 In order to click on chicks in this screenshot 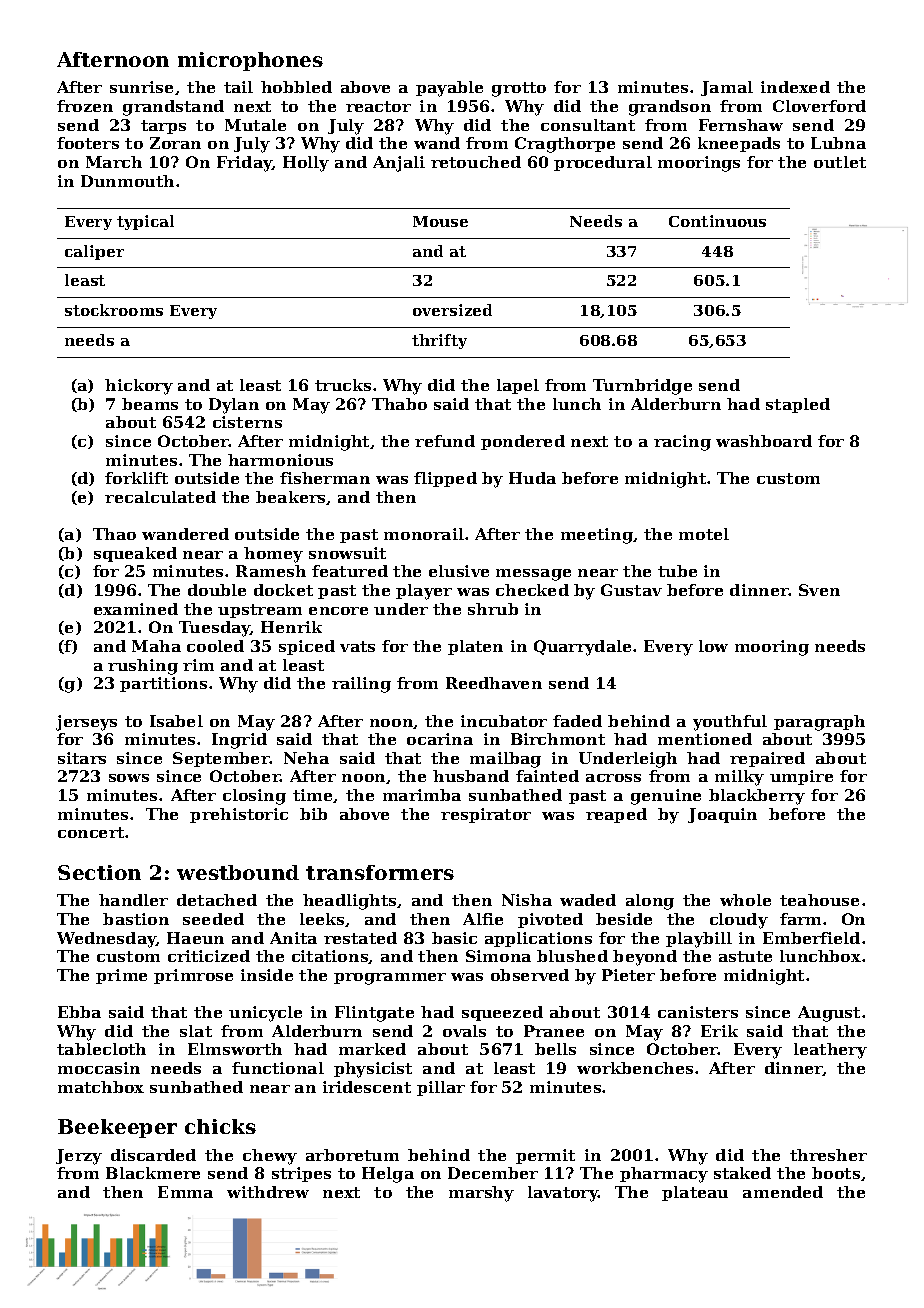, I will do `click(220, 1126)`.
